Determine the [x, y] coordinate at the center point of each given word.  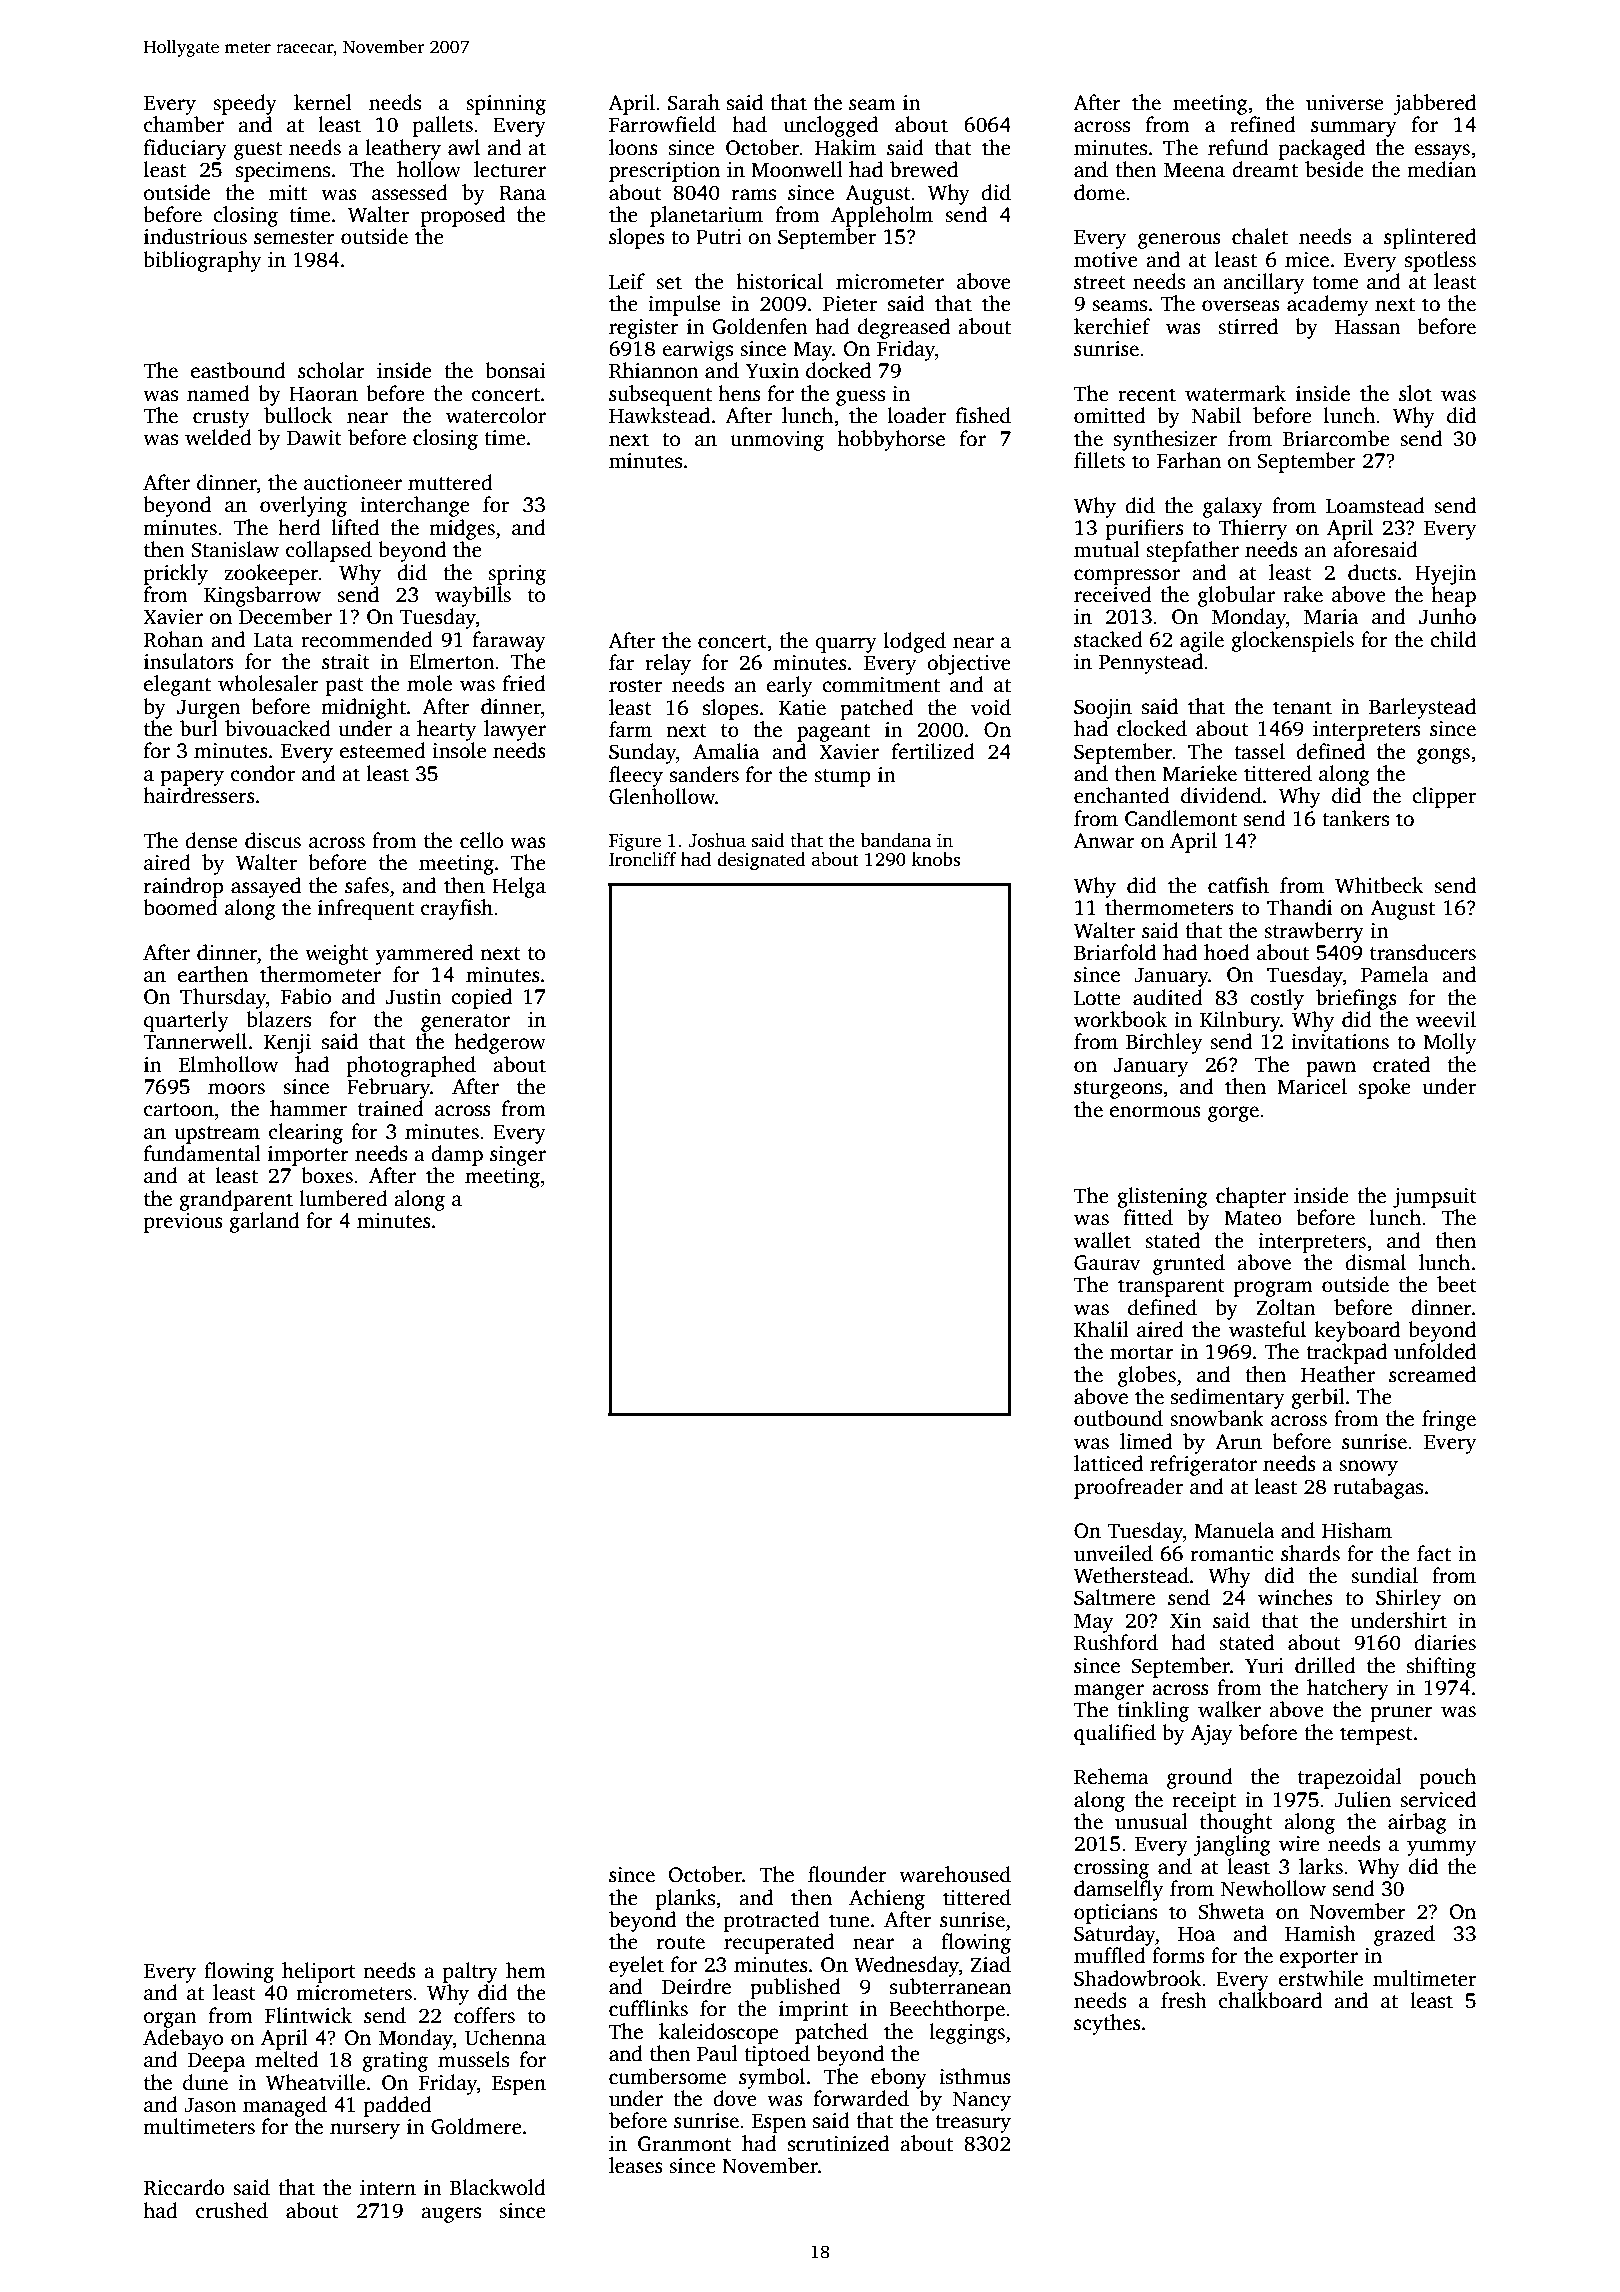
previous [183, 1223]
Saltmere [1114, 1597]
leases [636, 2165]
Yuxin [772, 371]
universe [1345, 103]
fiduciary [185, 149]
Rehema [1111, 1776]
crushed [232, 2210]
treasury [973, 2124]
